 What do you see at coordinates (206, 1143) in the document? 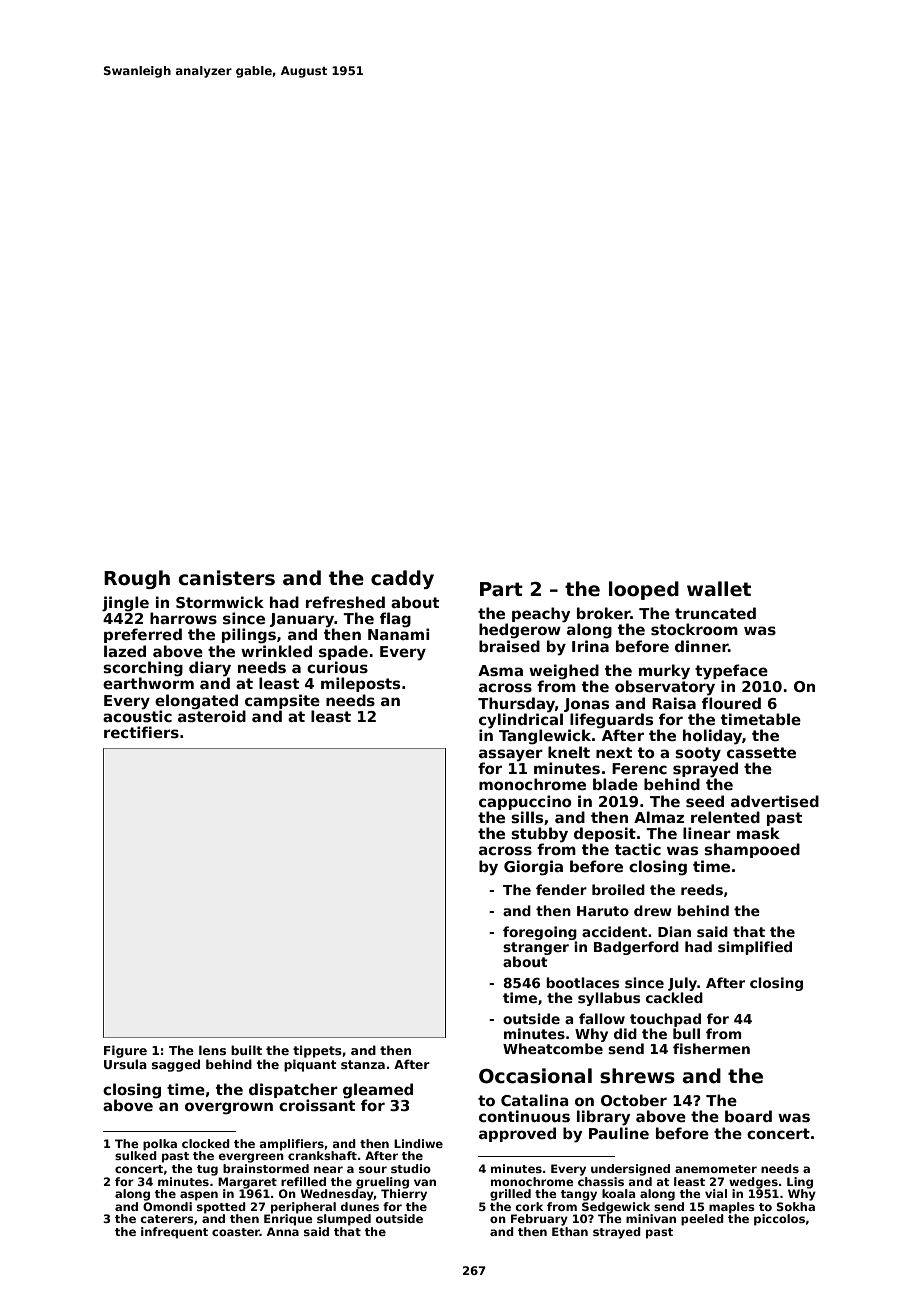
I see `clocked` at bounding box center [206, 1143].
